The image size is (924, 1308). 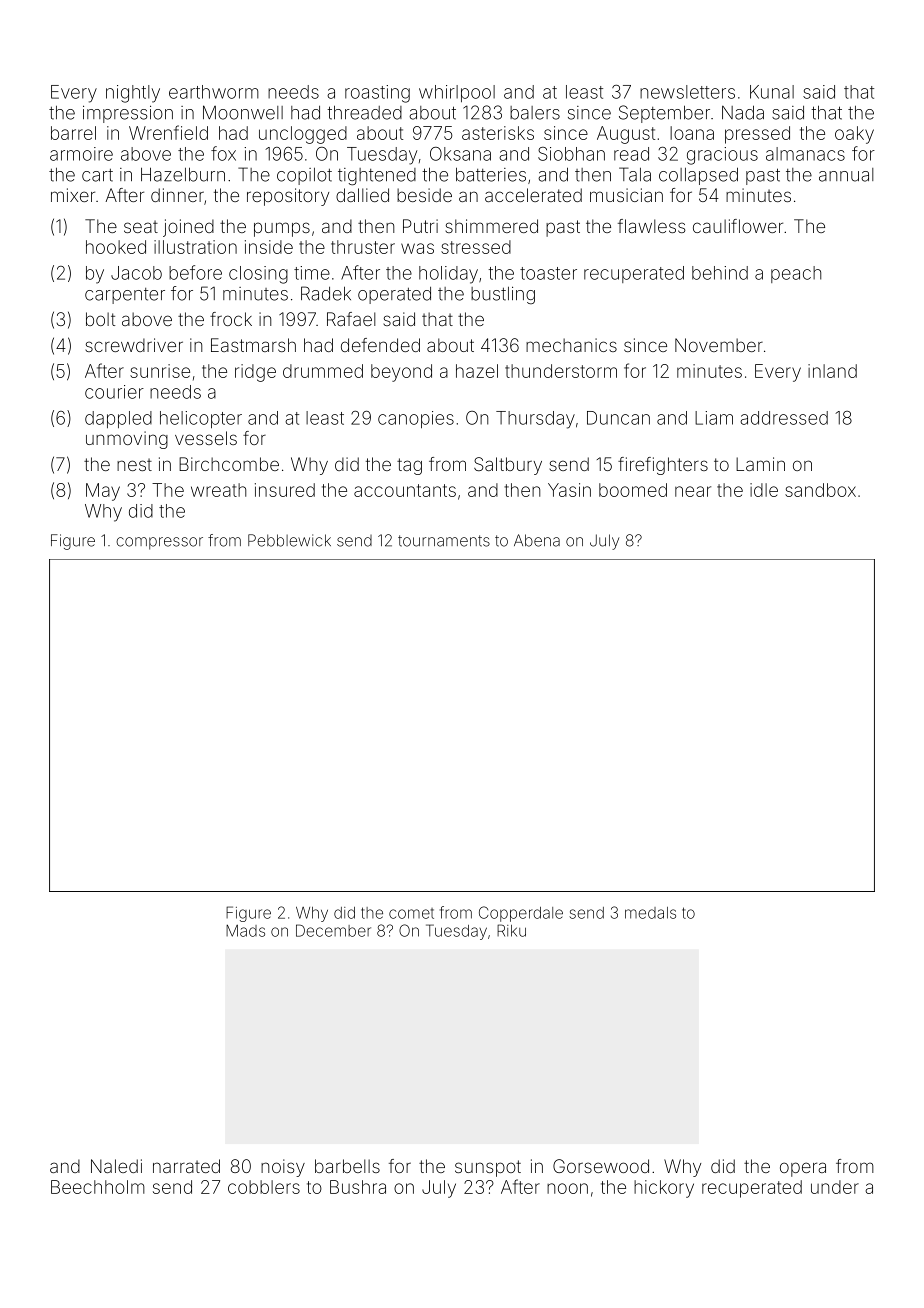 I want to click on repository, so click(x=288, y=197).
